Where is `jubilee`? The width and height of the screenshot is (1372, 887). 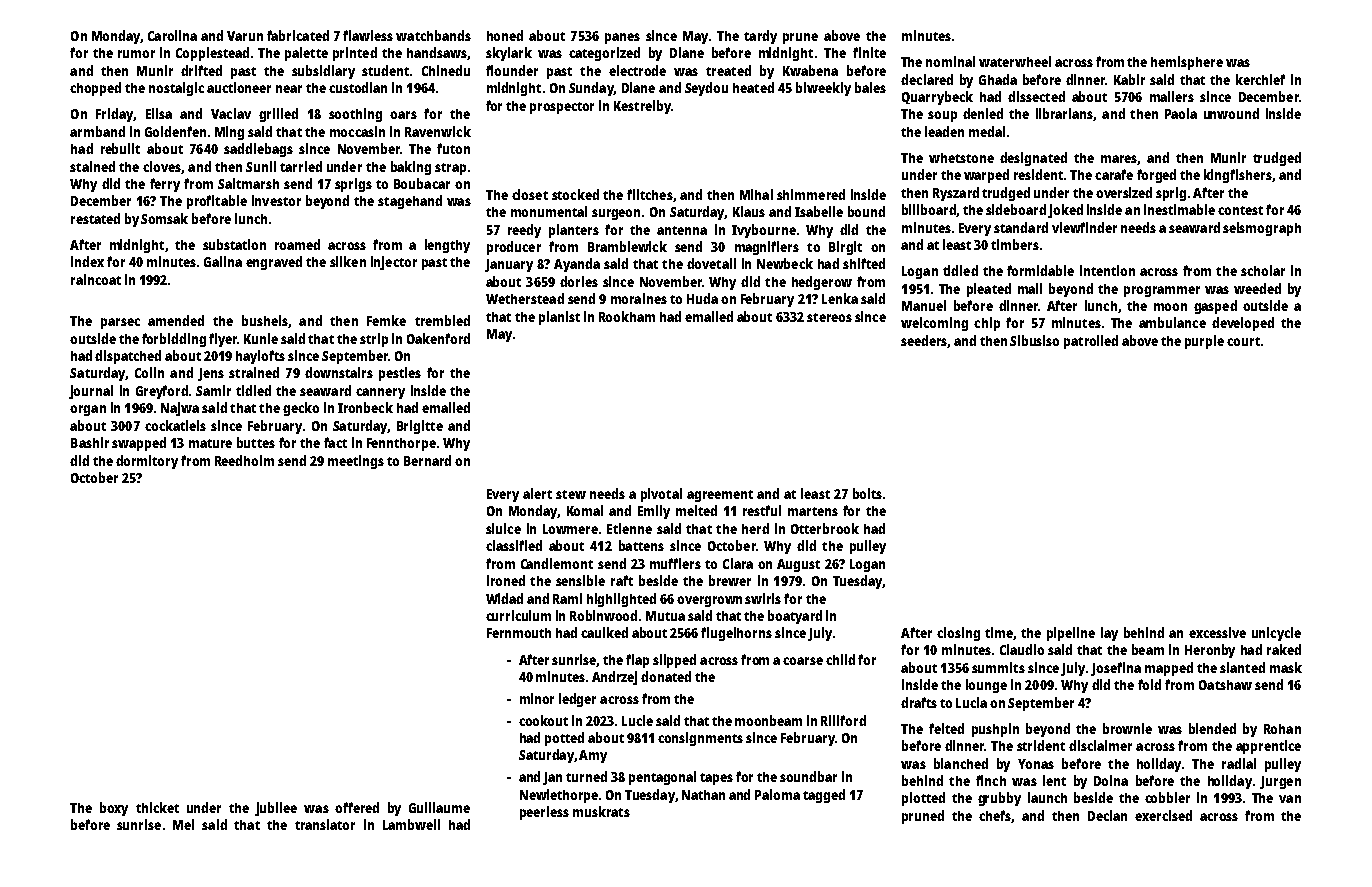 jubilee is located at coordinates (276, 809).
